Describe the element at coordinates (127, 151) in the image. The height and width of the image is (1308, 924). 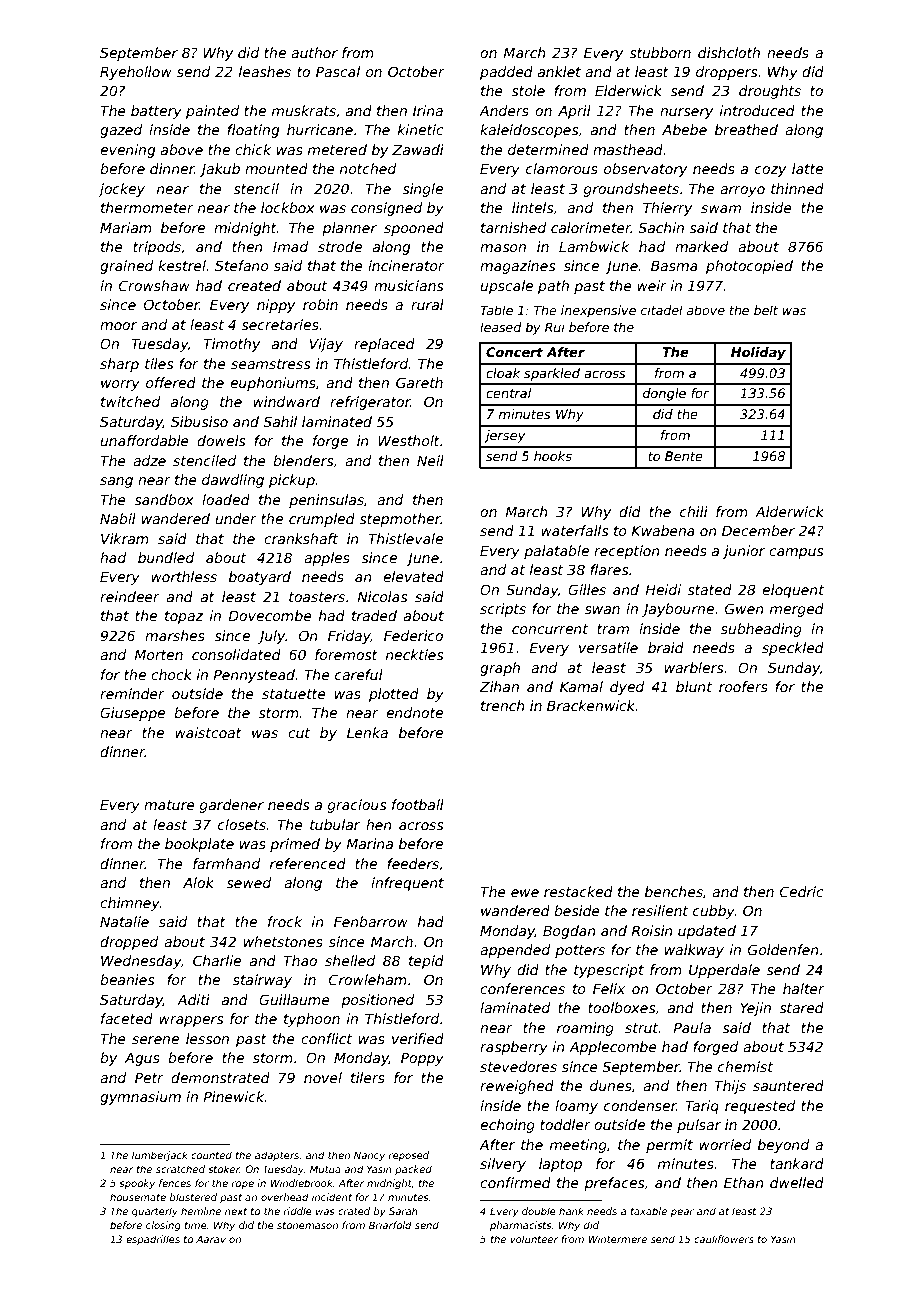
I see `evening` at that location.
